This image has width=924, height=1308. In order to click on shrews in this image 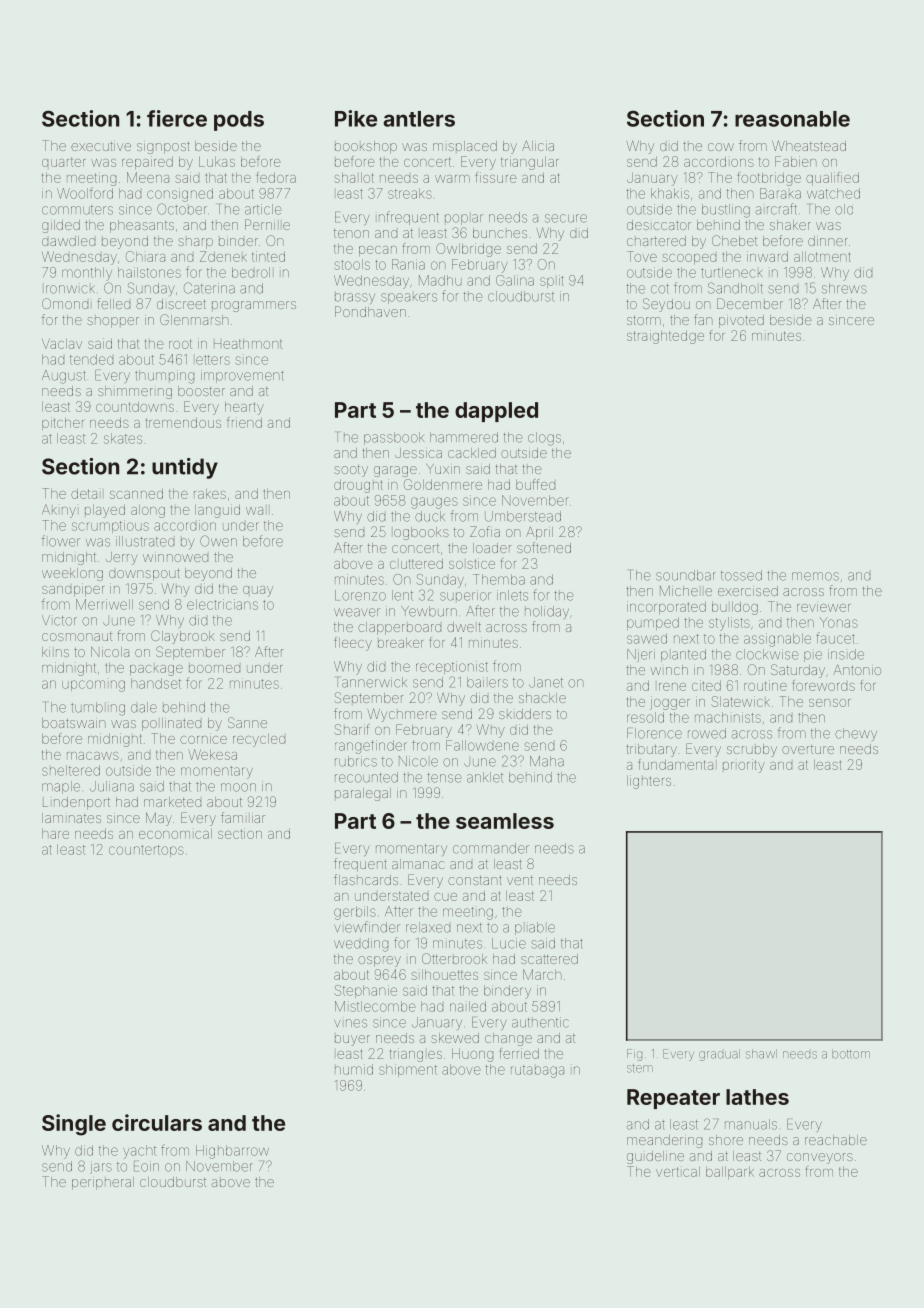, I will do `click(844, 288)`.
